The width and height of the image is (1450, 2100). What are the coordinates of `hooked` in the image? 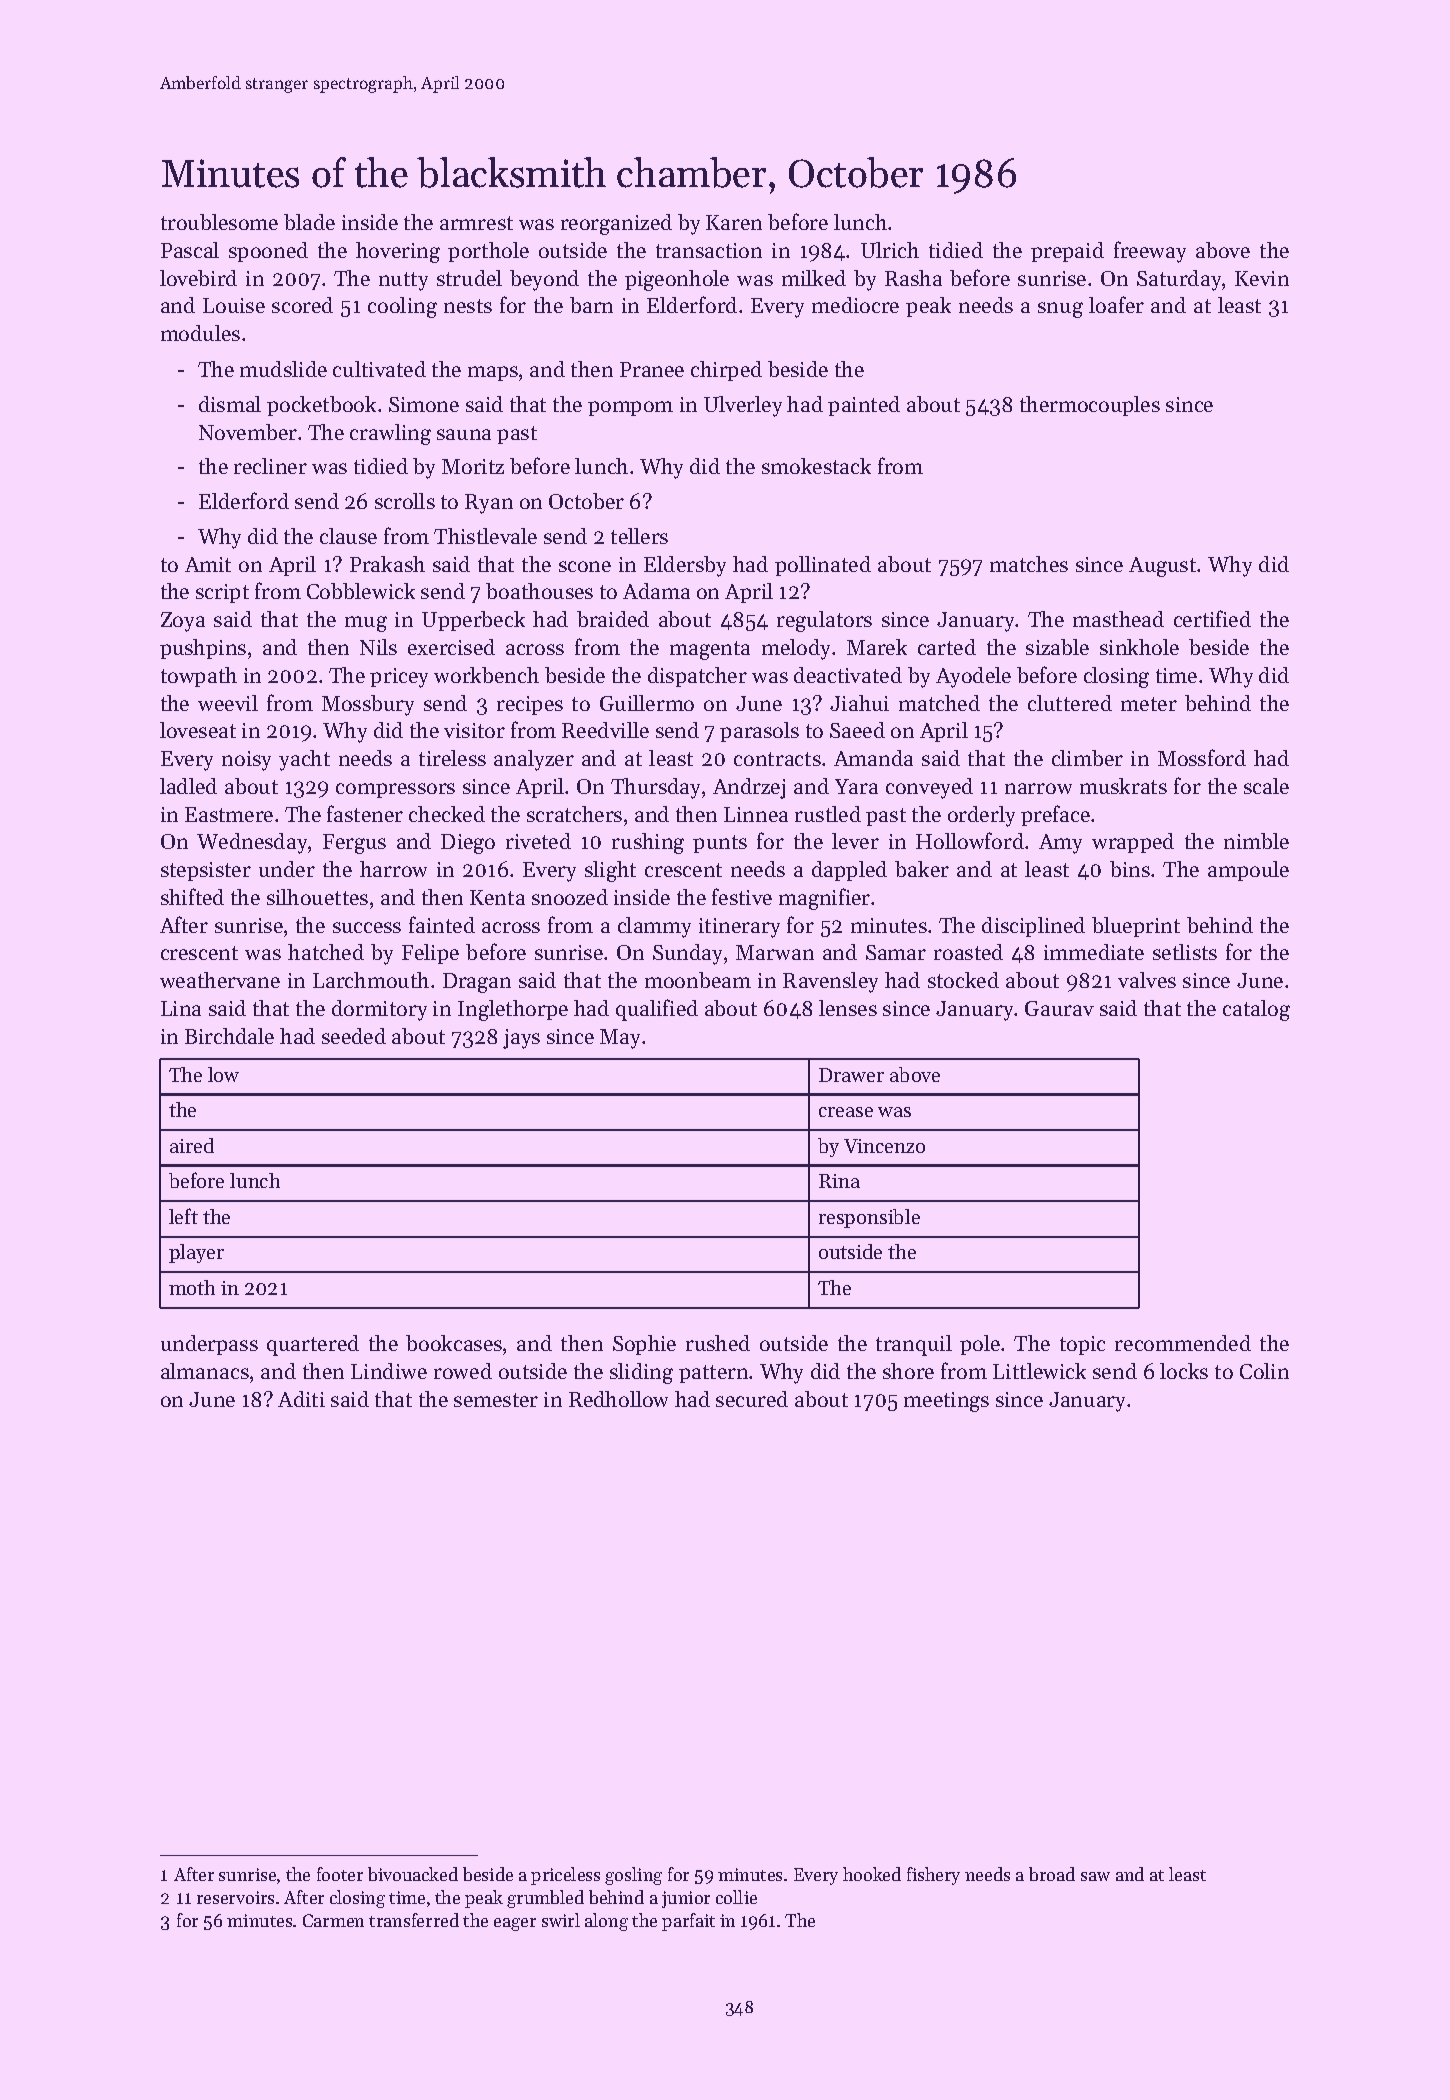 It's located at (872, 1874).
